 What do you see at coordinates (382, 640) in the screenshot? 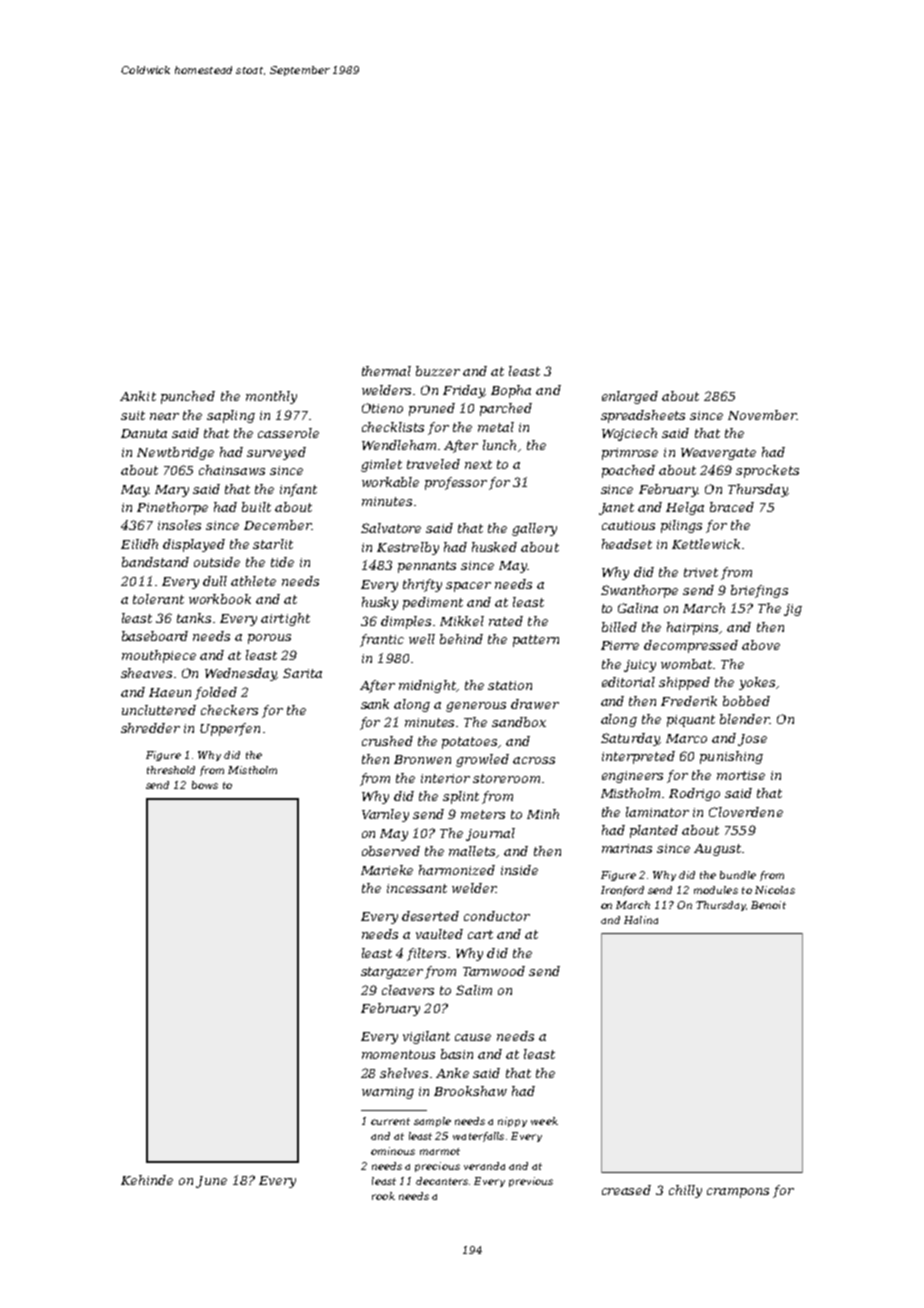
I see `frantic` at bounding box center [382, 640].
